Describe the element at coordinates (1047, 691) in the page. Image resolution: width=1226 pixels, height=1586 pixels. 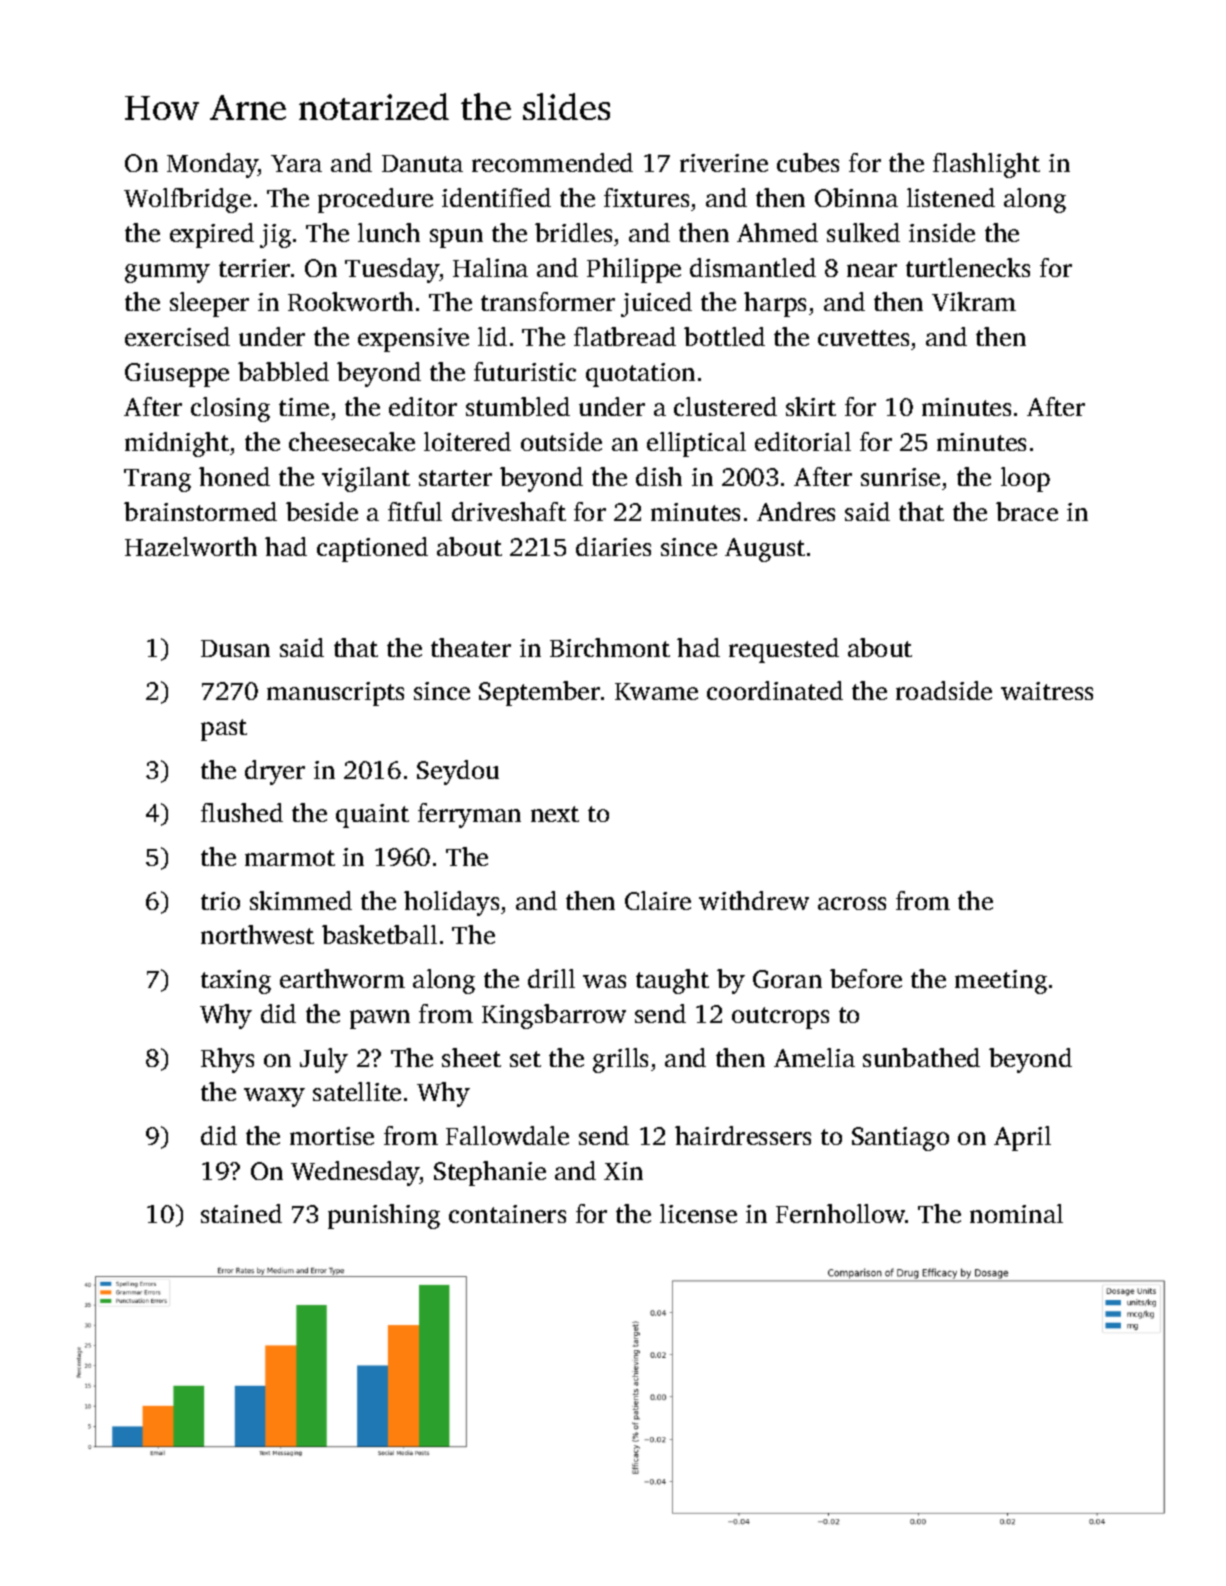
I see `waitress` at that location.
